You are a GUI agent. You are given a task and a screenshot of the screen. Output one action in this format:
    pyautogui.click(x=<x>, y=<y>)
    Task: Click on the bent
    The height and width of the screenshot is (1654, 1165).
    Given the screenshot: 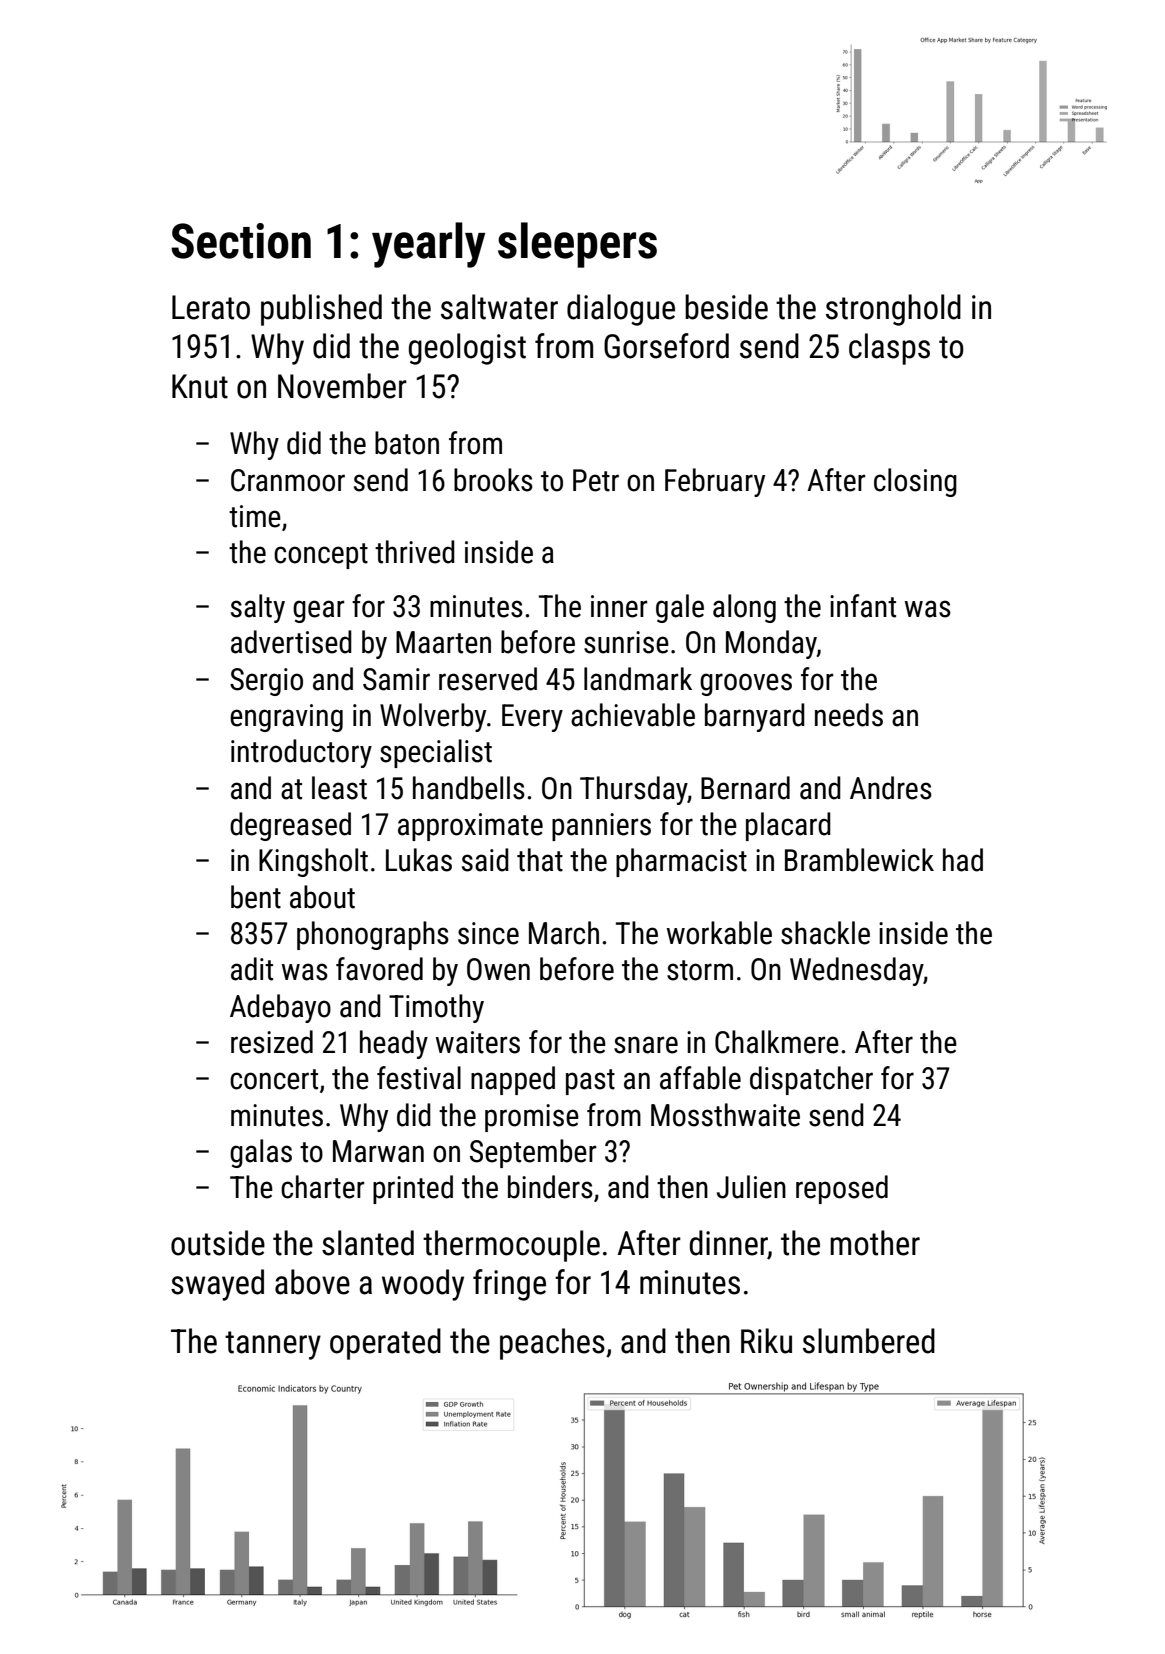 What is the action you would take?
    pyautogui.click(x=256, y=897)
